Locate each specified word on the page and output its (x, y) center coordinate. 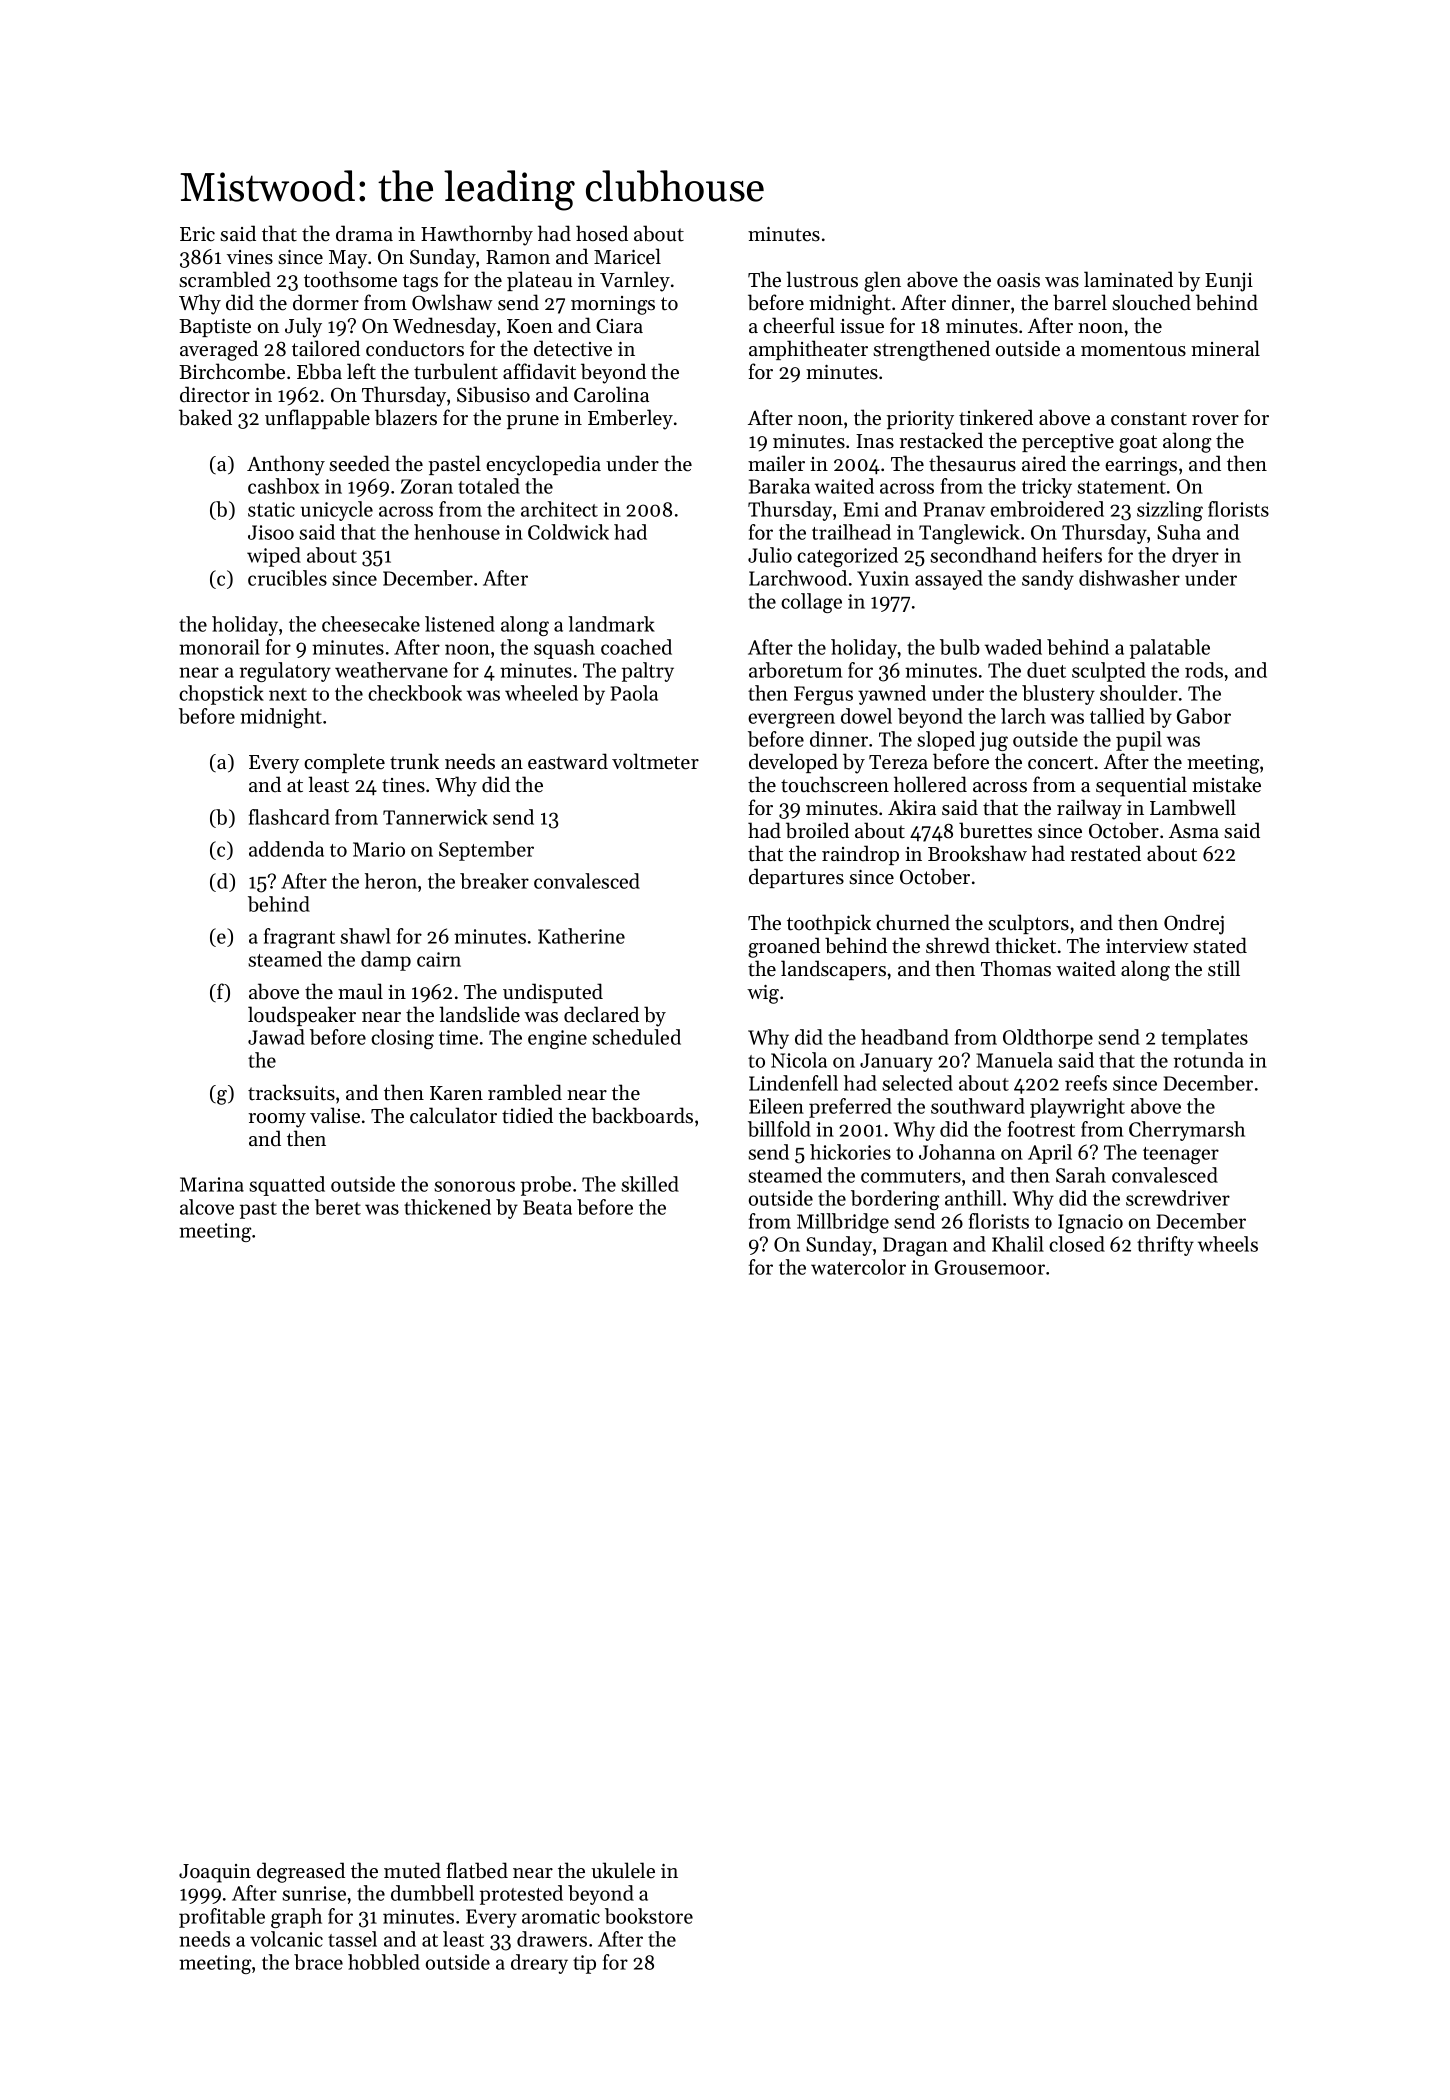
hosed (602, 233)
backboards (642, 1115)
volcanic (286, 1939)
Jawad (276, 1037)
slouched (1151, 302)
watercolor (858, 1267)
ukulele (623, 1870)
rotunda (1209, 1060)
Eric (197, 234)
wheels (1228, 1244)
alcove (207, 1207)
